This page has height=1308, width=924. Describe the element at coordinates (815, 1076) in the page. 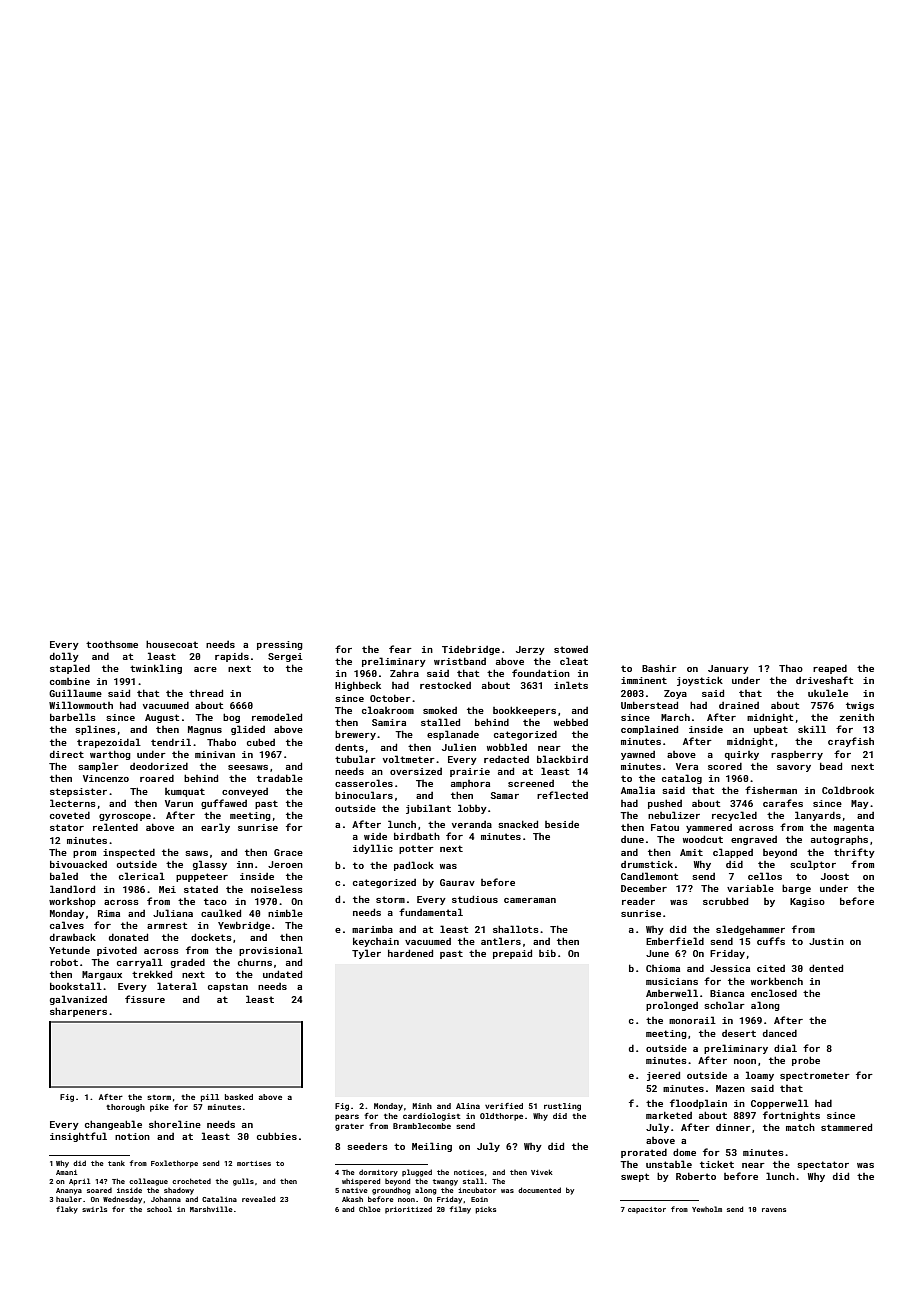

I see `spectrometer` at that location.
